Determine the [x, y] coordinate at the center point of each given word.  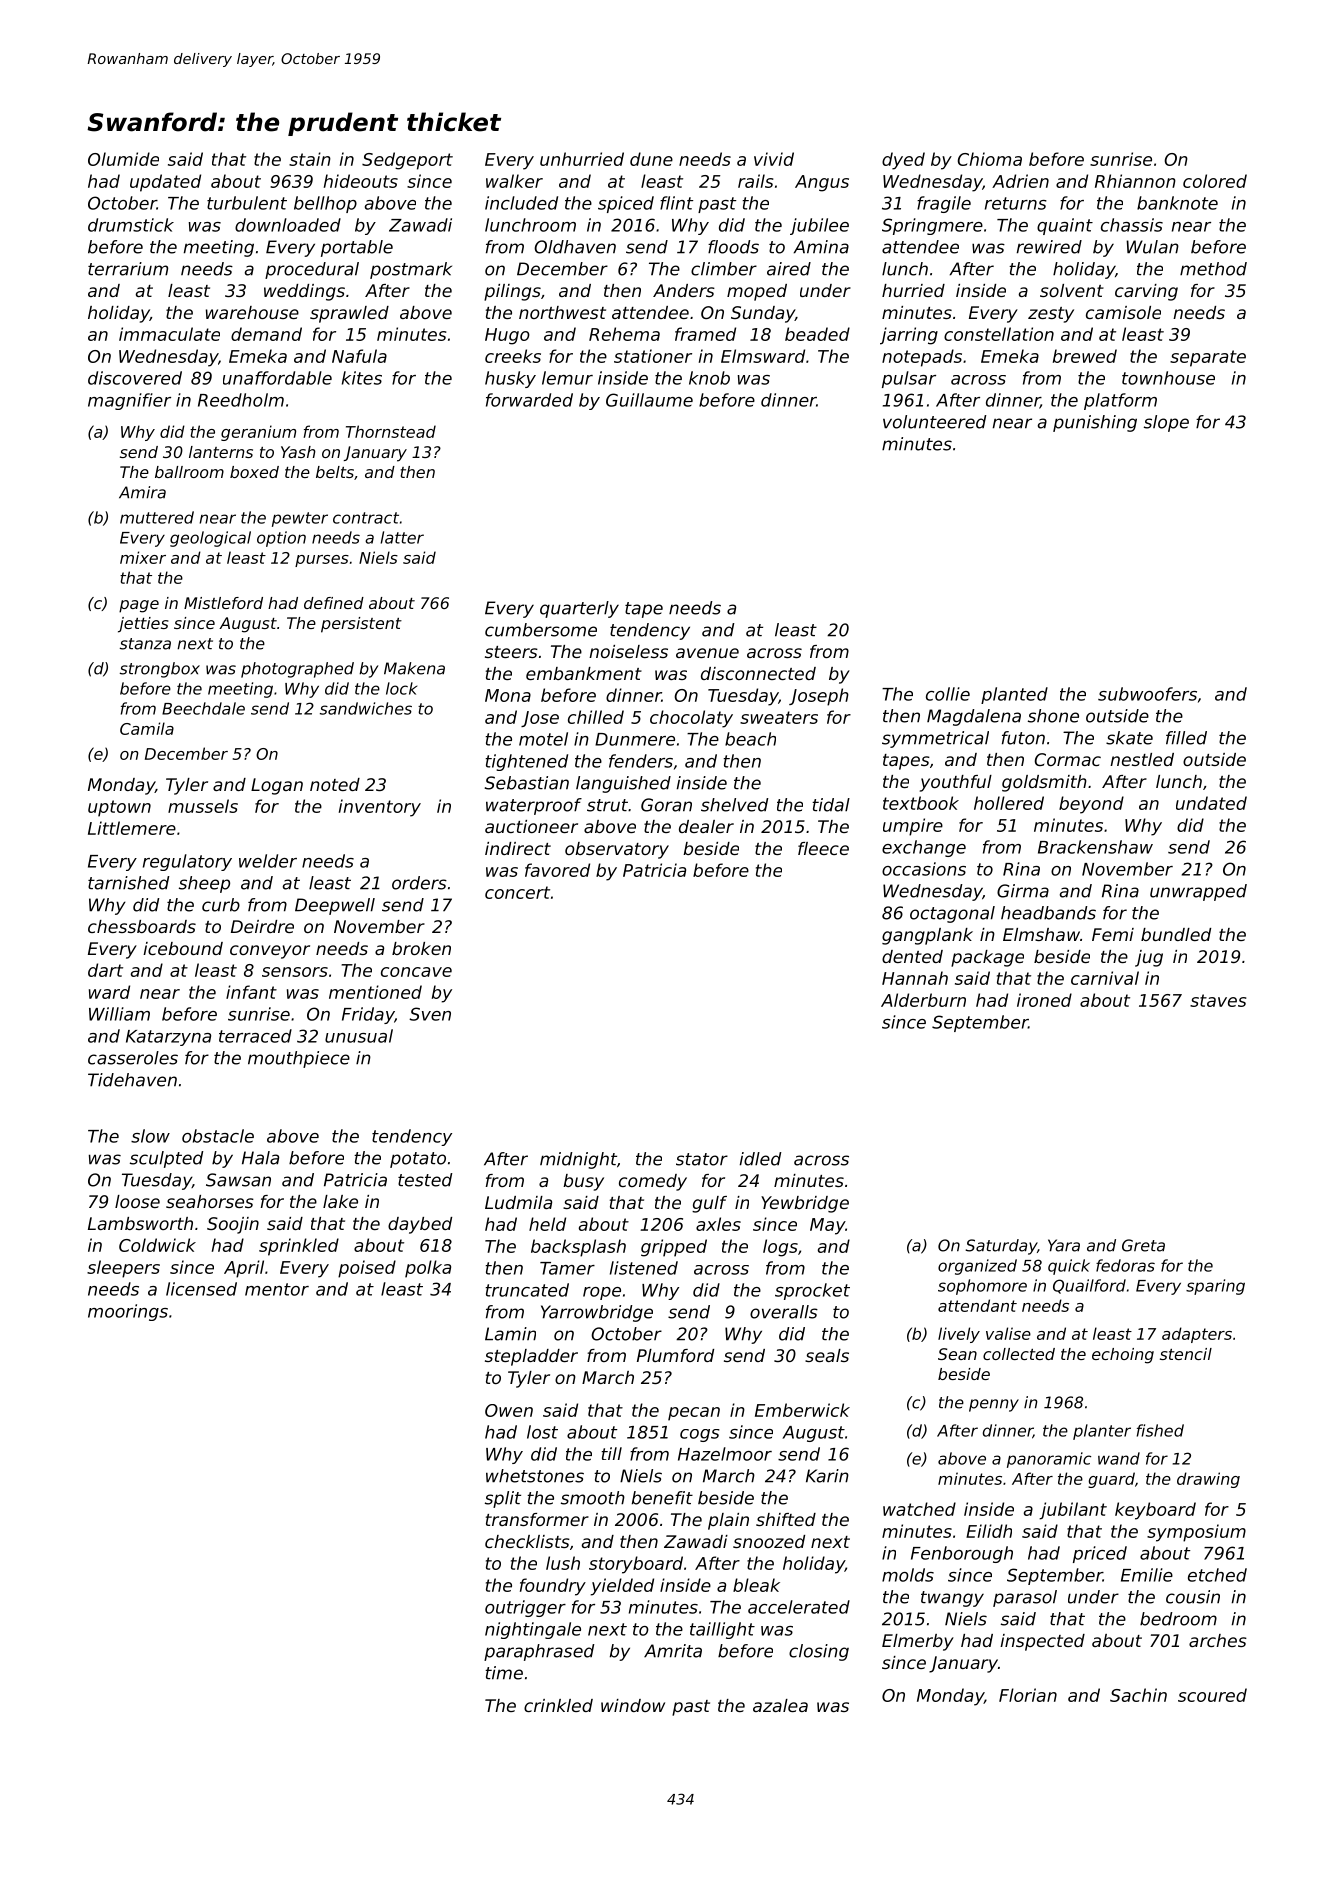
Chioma [990, 159]
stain [310, 159]
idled [761, 1159]
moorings [128, 1312]
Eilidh [989, 1531]
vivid [774, 159]
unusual [359, 1036]
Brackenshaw [1095, 847]
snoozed [769, 1541]
